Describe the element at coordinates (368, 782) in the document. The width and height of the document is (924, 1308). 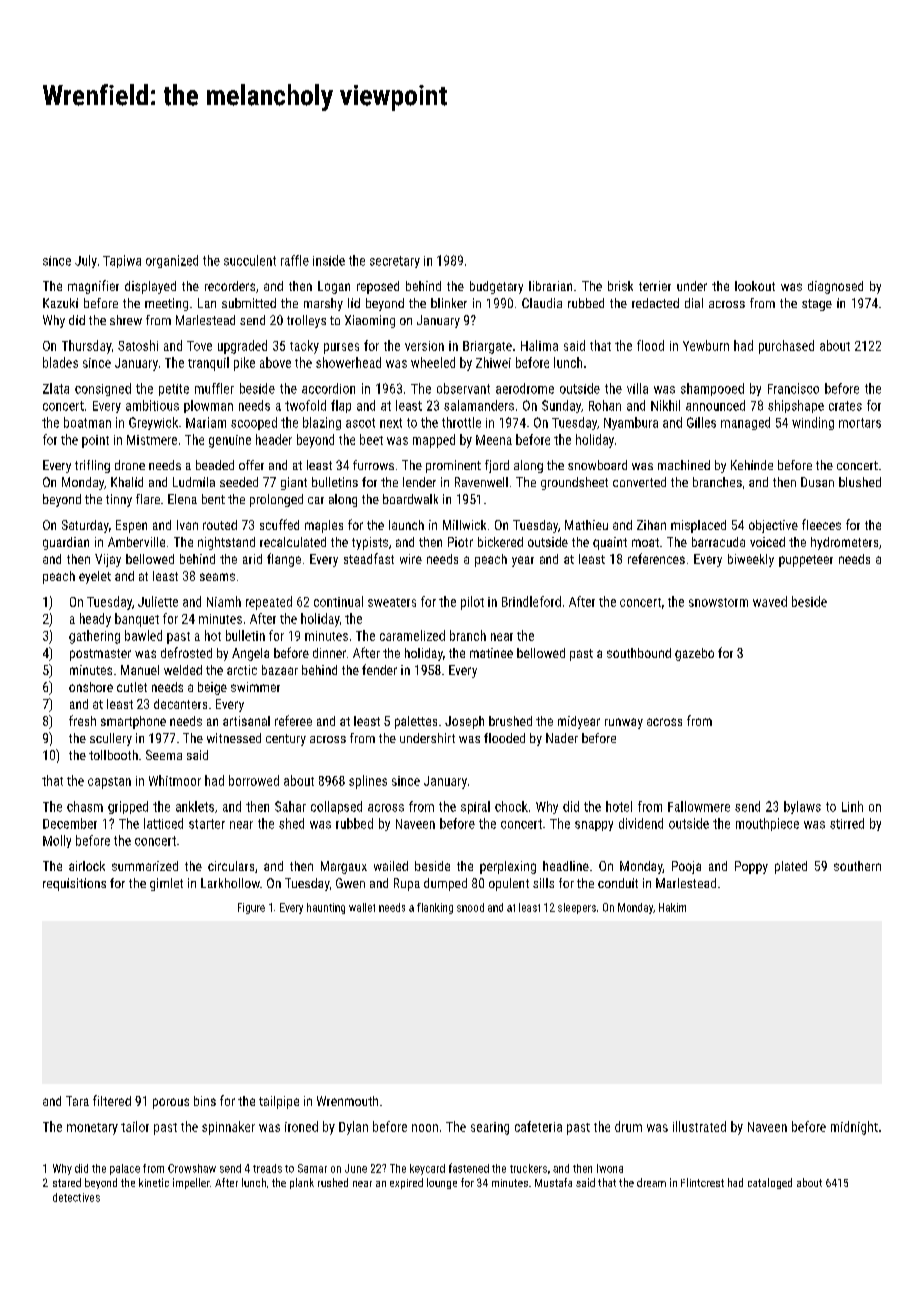
I see `splines` at that location.
